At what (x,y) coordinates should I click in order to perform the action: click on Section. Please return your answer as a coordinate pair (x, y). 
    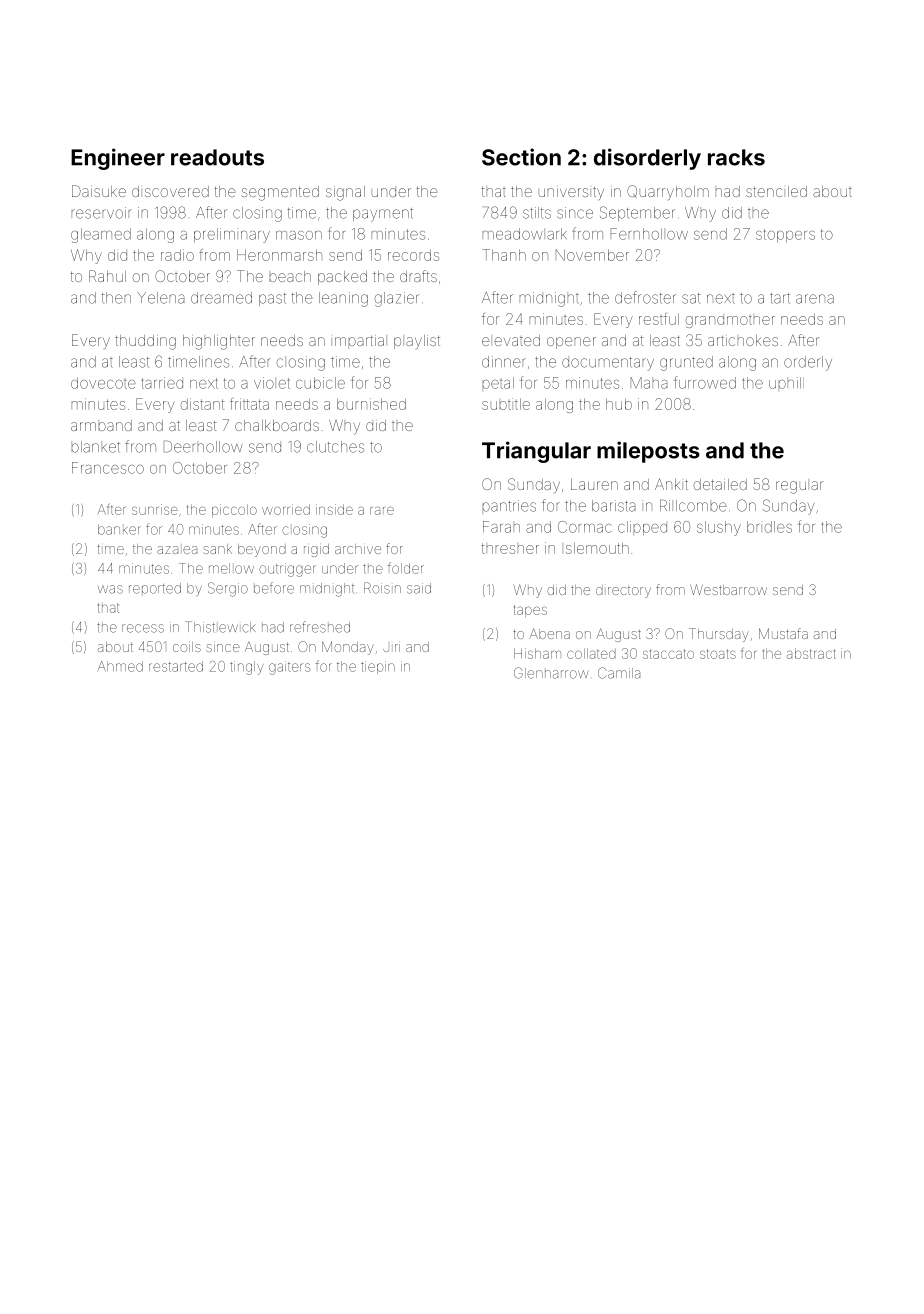
    Looking at the image, I should click on (521, 157).
